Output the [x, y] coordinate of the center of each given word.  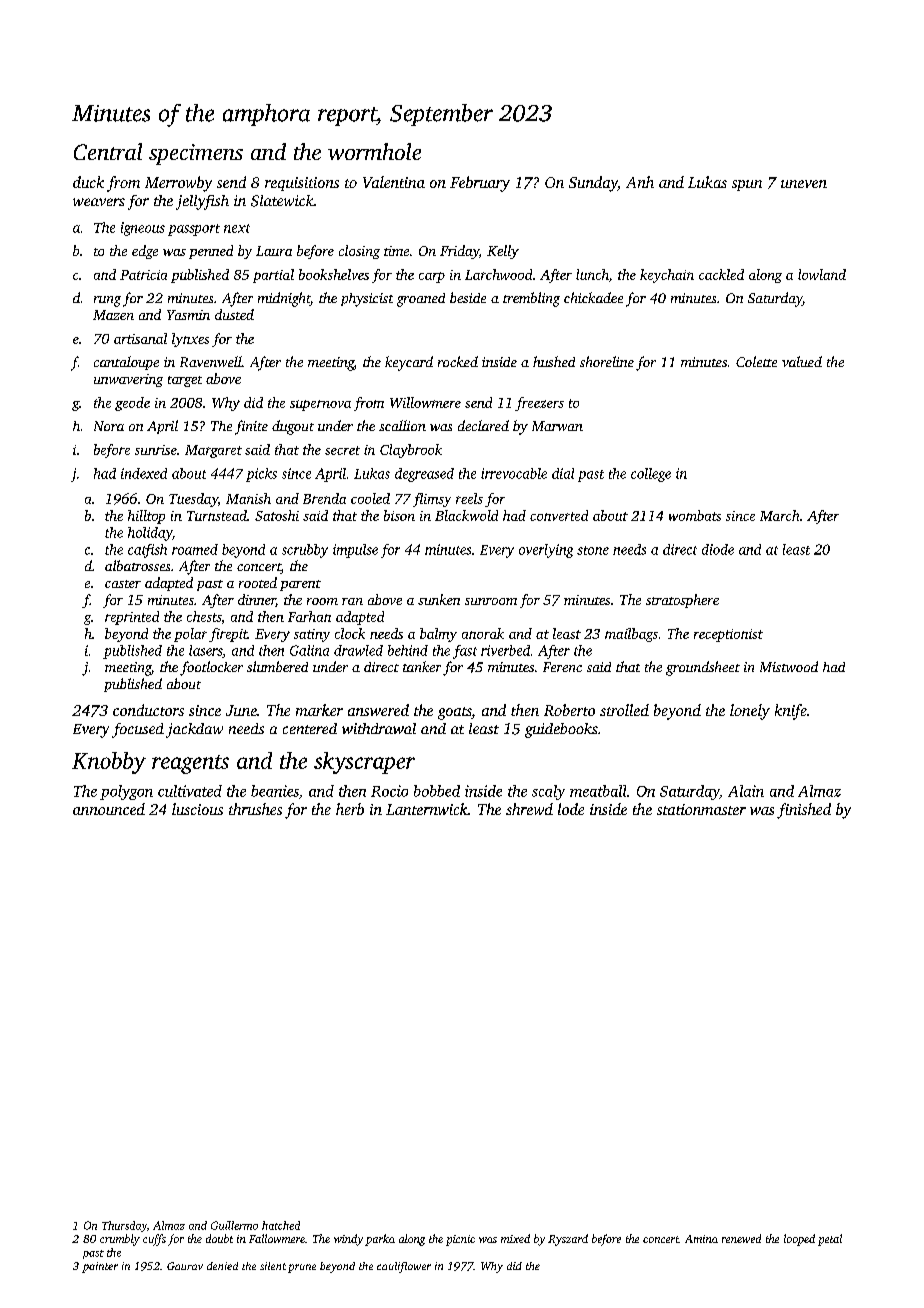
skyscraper [364, 763]
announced [109, 809]
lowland [822, 274]
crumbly [120, 1240]
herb [350, 809]
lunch [592, 274]
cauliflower [404, 1267]
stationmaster [701, 809]
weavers [99, 202]
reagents [190, 764]
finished [804, 811]
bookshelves [334, 274]
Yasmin [188, 315]
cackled [721, 274]
